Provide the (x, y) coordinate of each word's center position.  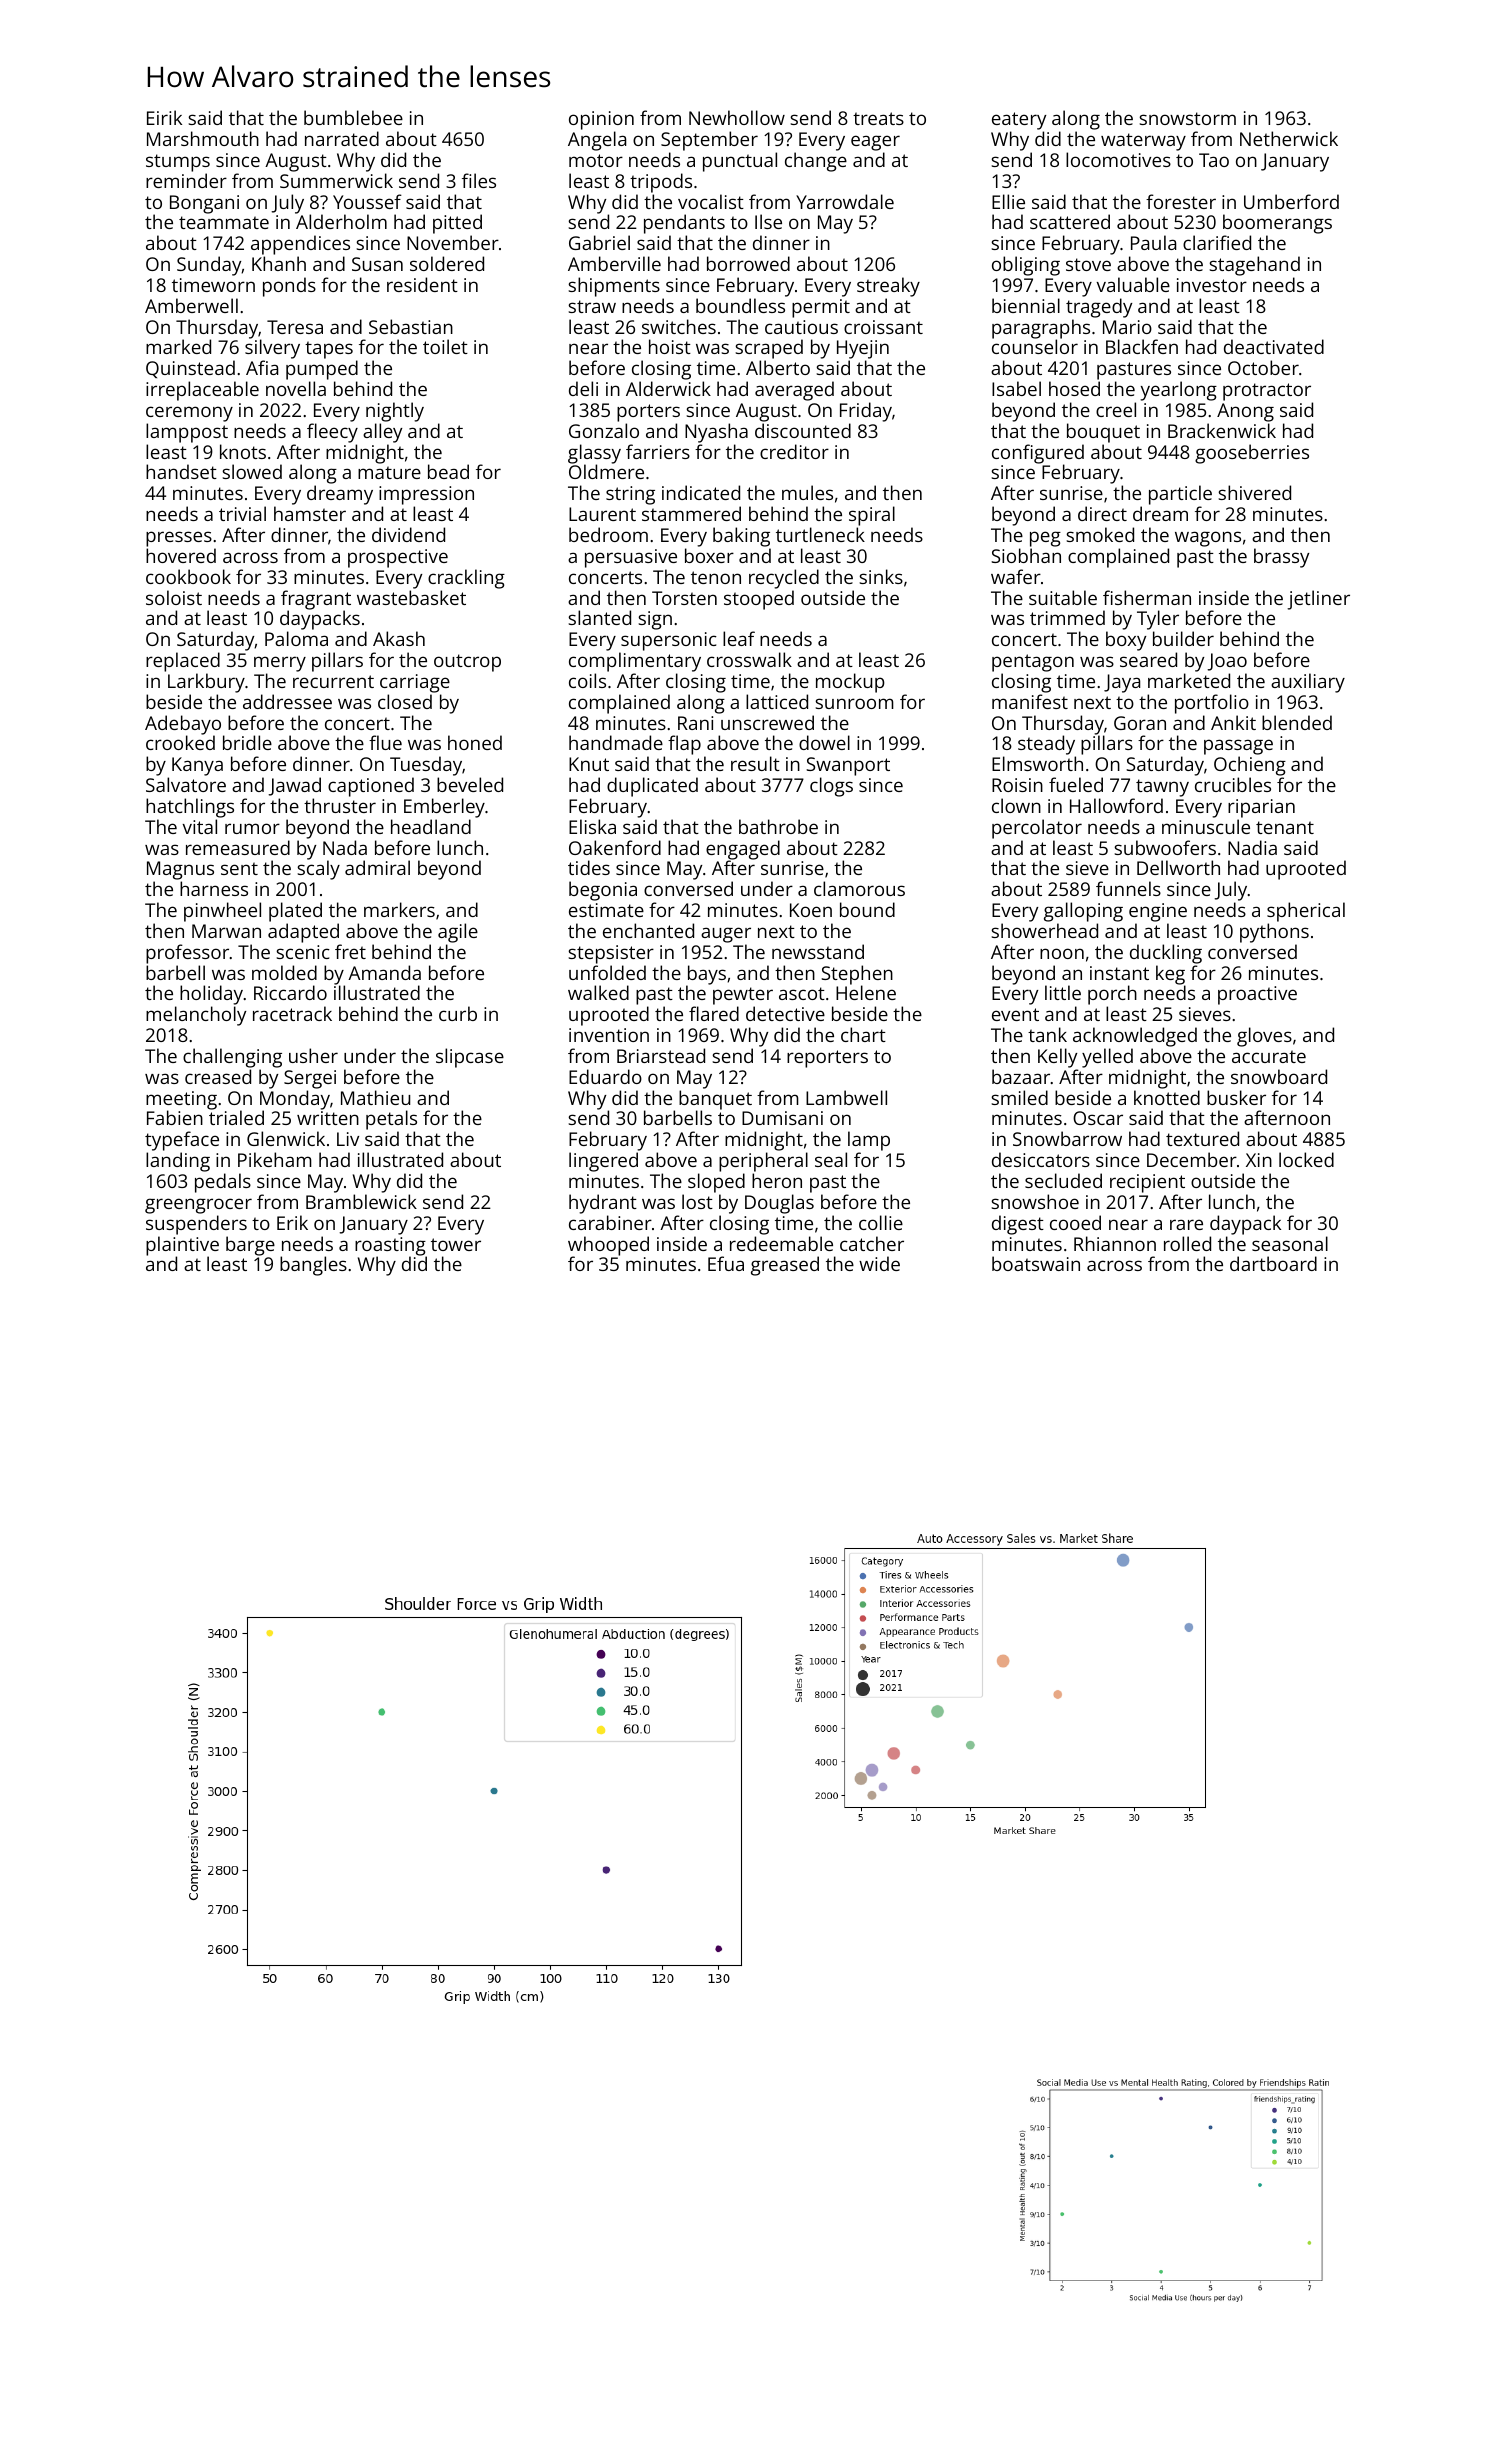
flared (714, 1013)
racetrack (292, 1013)
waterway (1143, 142)
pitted (457, 224)
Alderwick (668, 388)
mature (389, 472)
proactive (1257, 995)
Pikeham (275, 1159)
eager (875, 143)
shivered (1255, 492)
